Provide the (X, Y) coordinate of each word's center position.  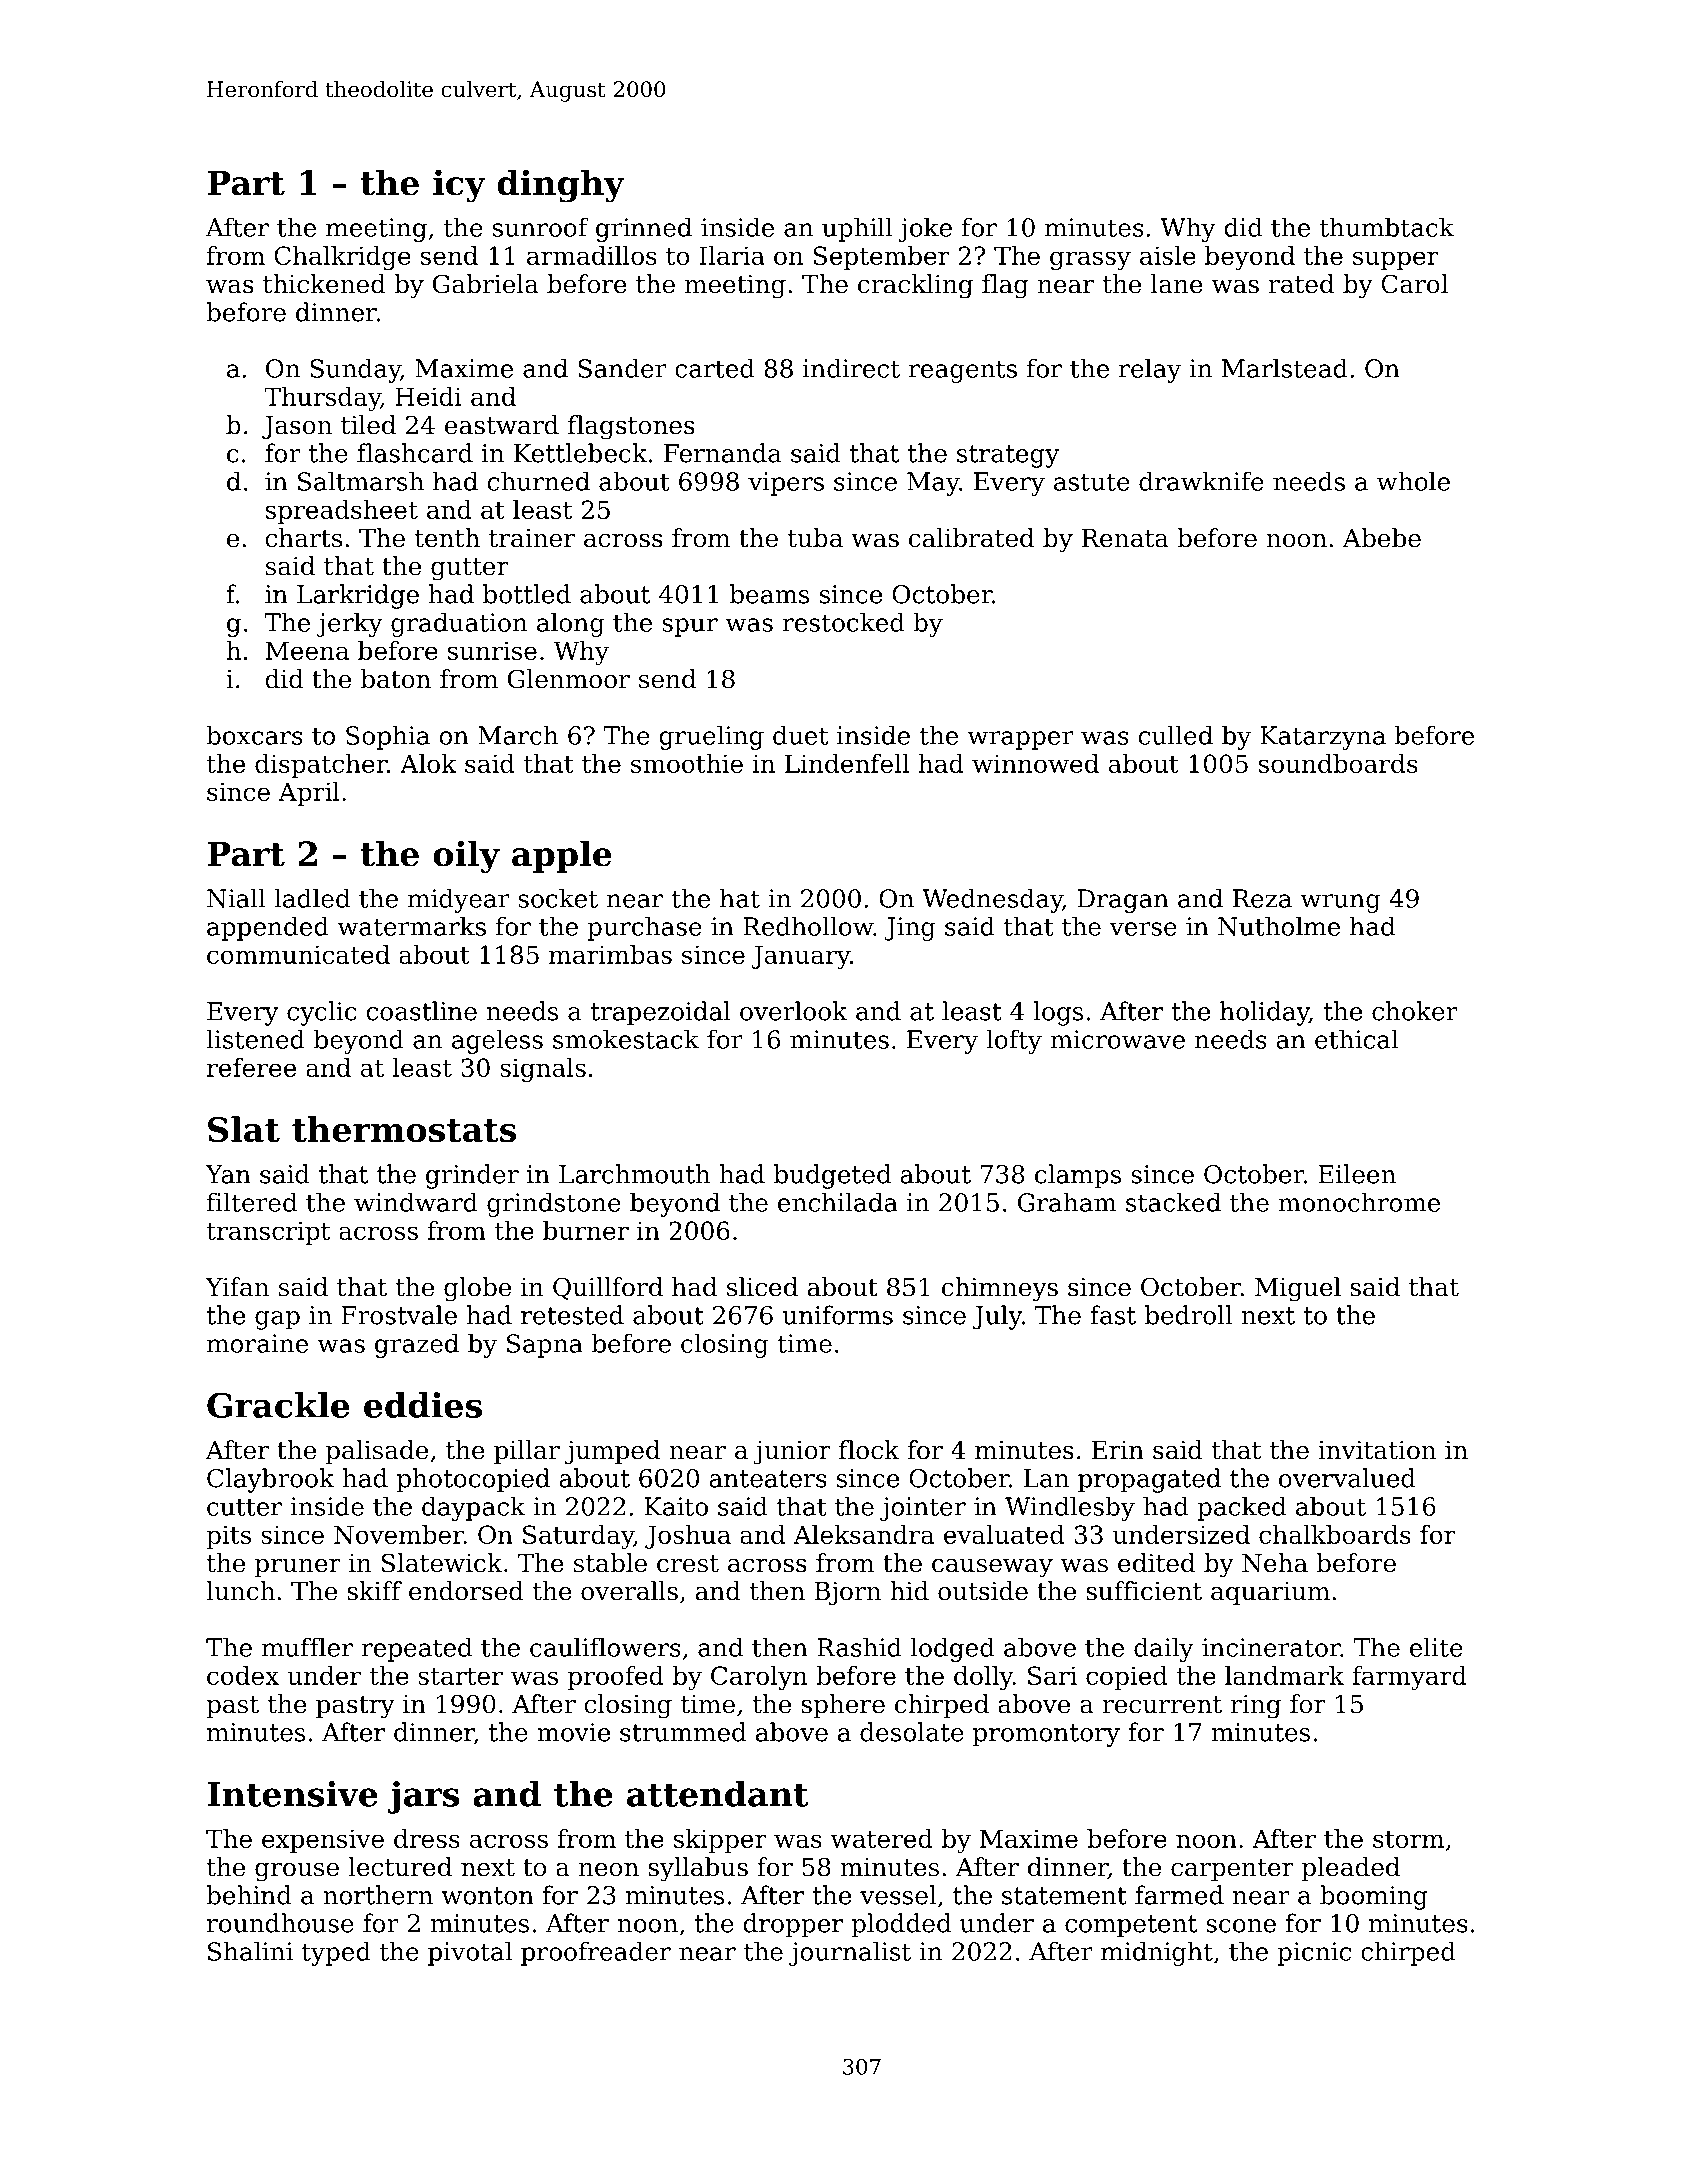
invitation (1377, 1450)
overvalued (1347, 1478)
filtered (252, 1202)
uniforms (838, 1315)
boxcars (254, 735)
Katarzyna (1323, 738)
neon (609, 1870)
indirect (851, 368)
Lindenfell (847, 763)
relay (1150, 370)
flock (869, 1450)
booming (1374, 1897)
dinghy (561, 186)
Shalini (250, 1951)
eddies (423, 1405)
